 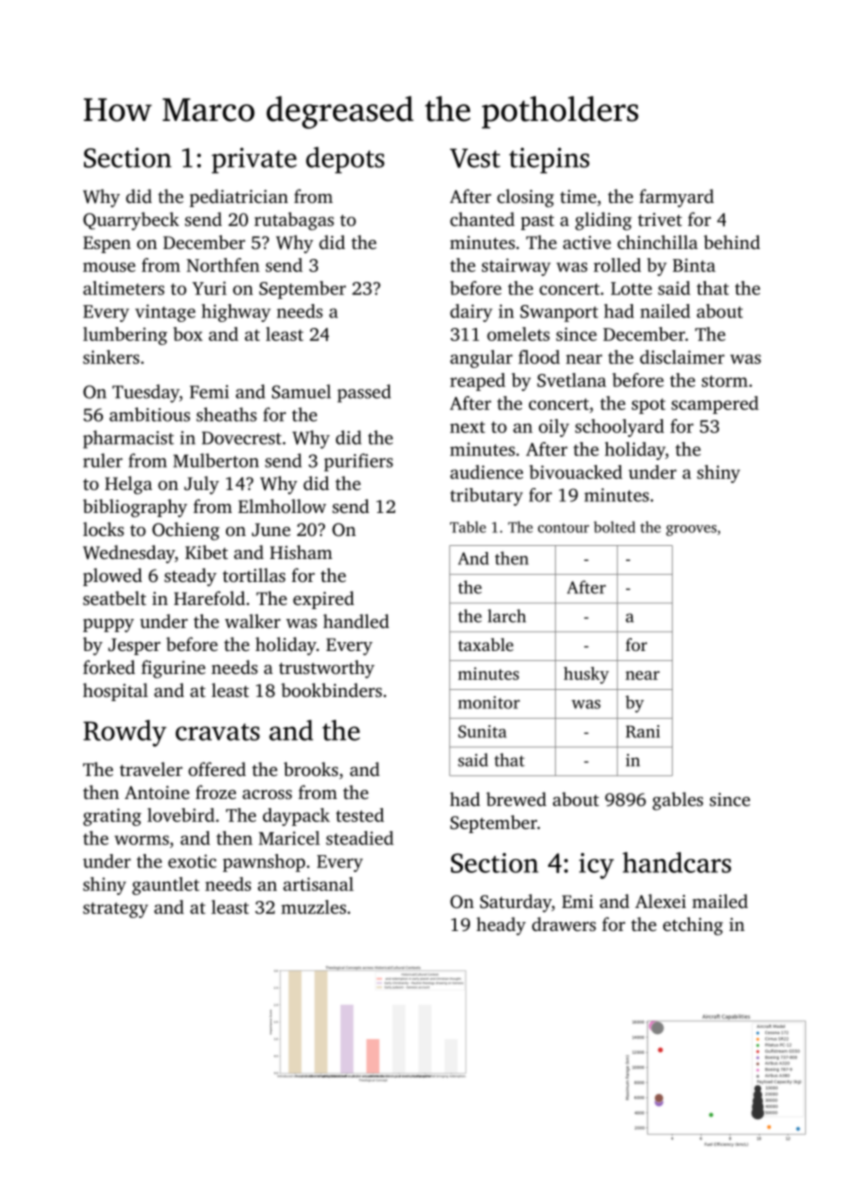 I want to click on muzzles, so click(x=313, y=907).
